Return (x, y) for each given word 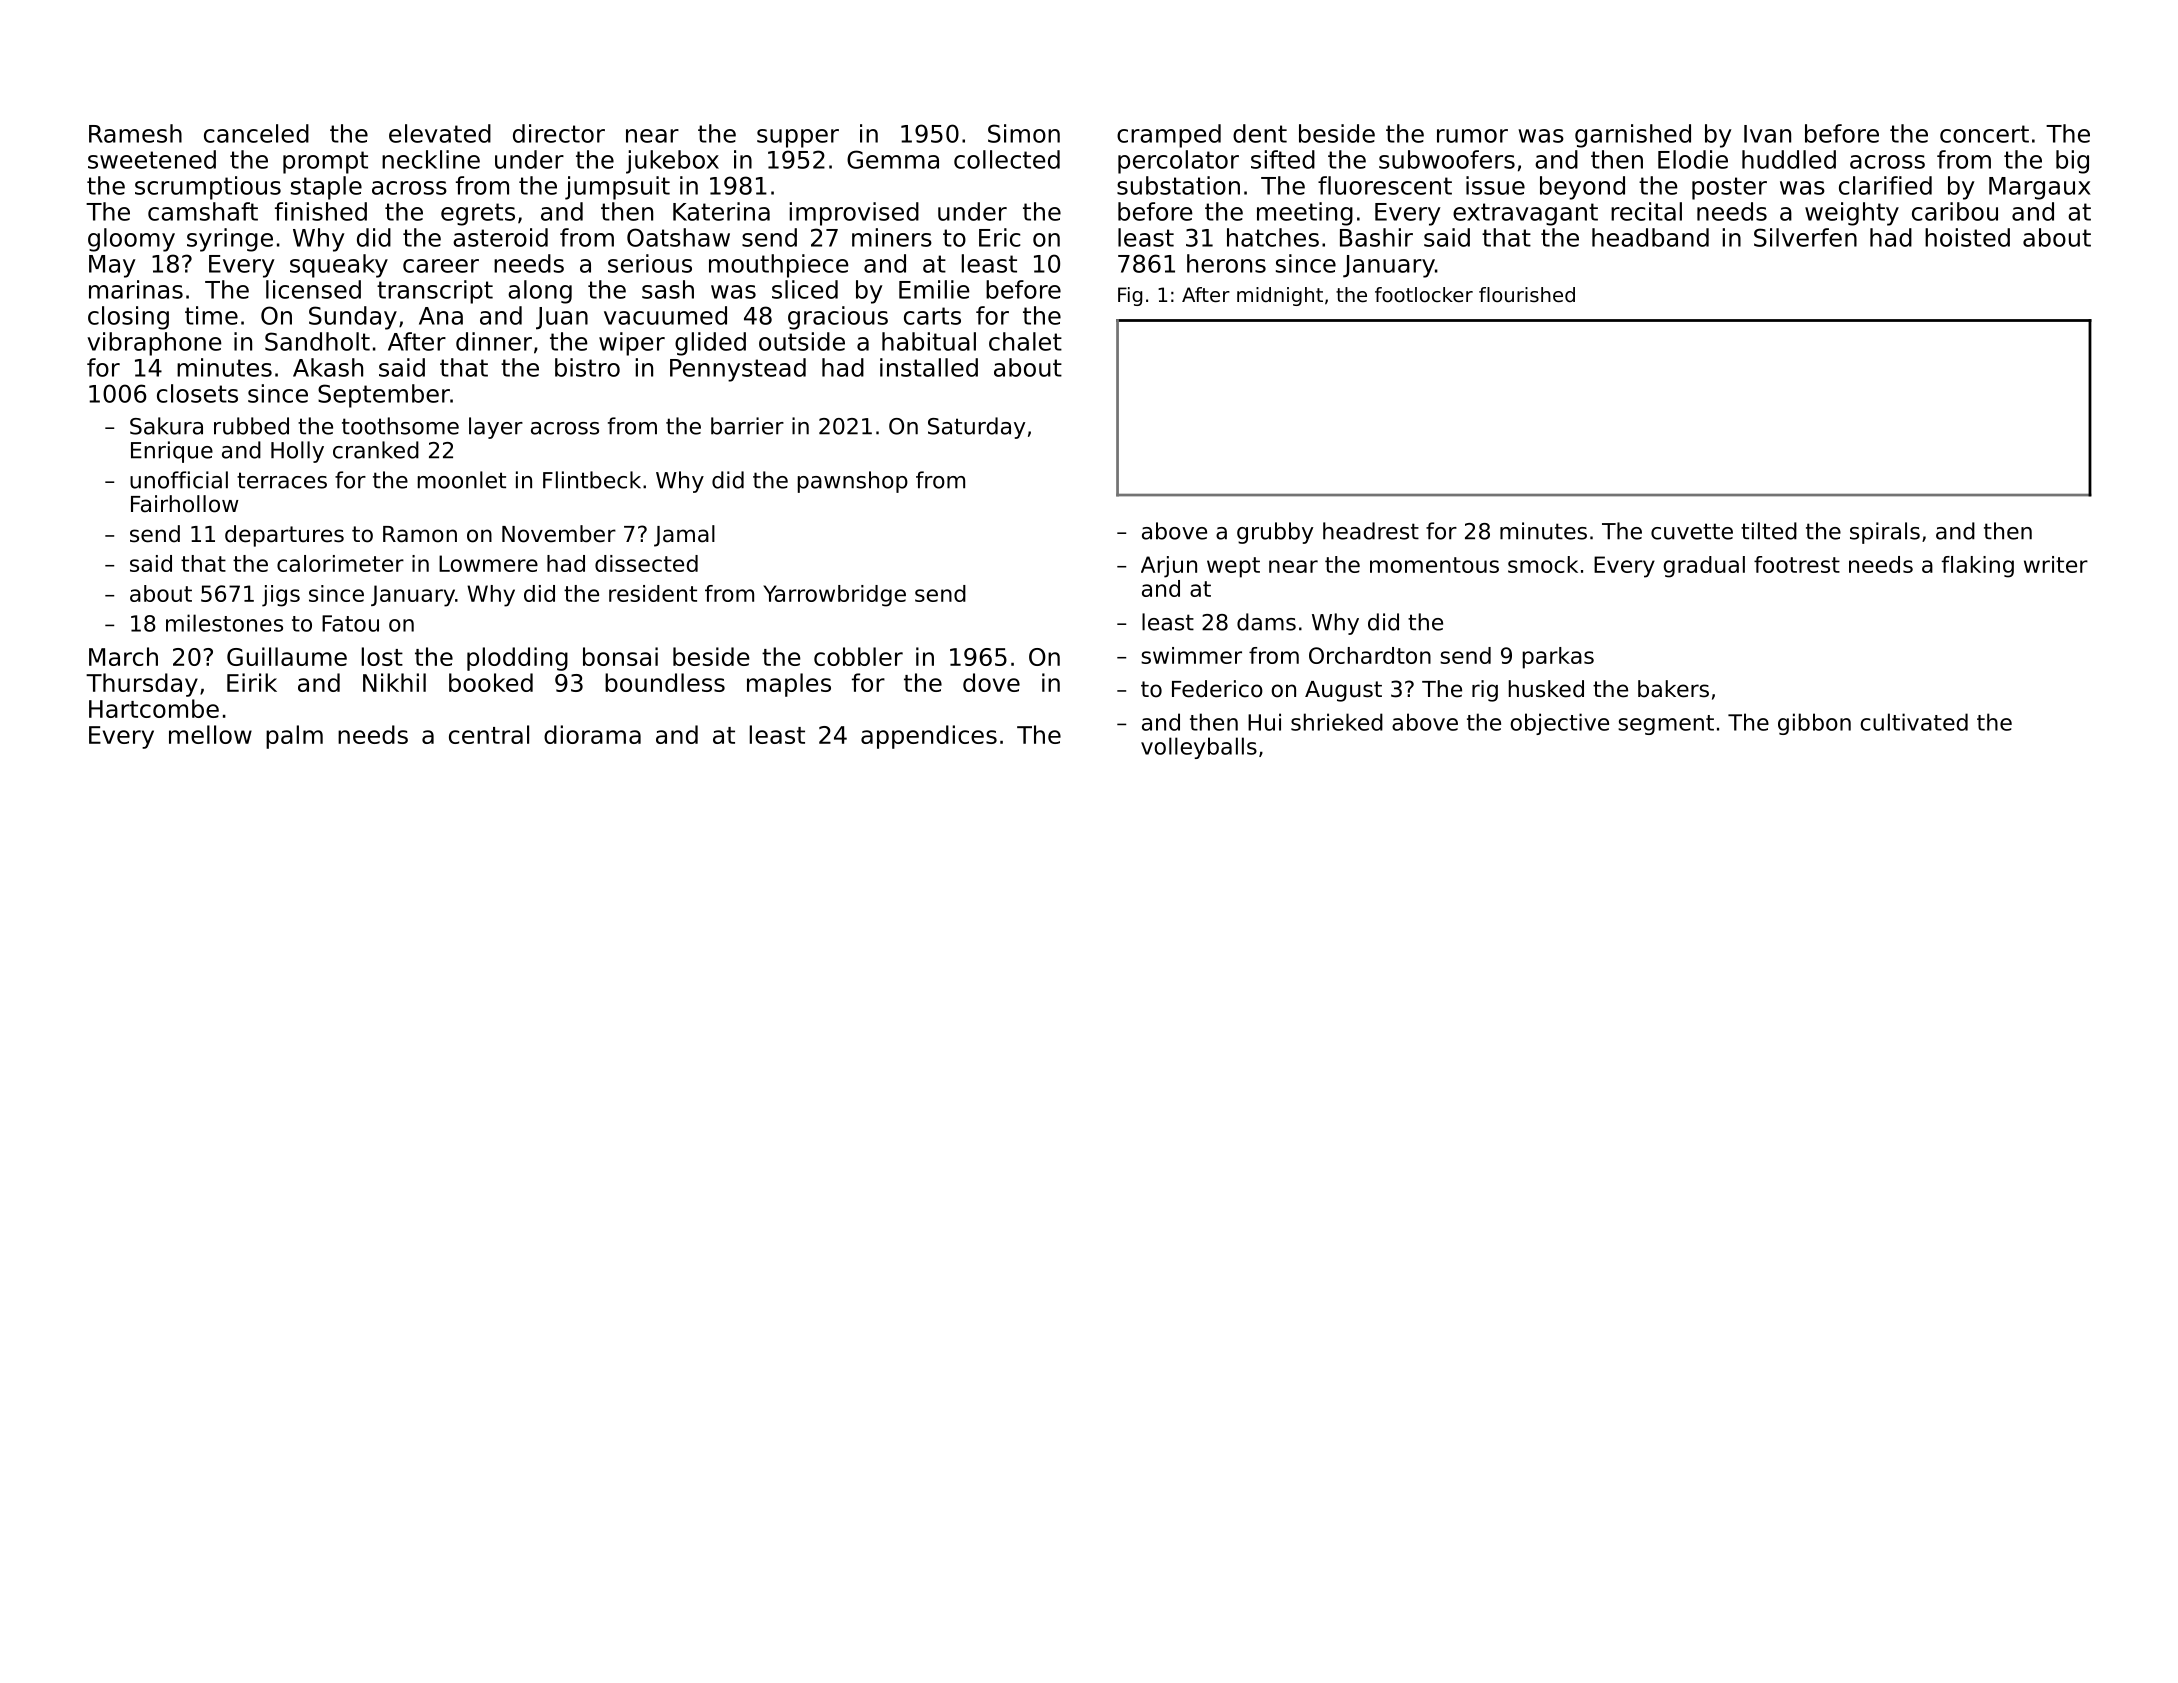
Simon (1024, 133)
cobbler (858, 656)
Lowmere (488, 563)
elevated (440, 133)
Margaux (2040, 188)
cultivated (1914, 722)
